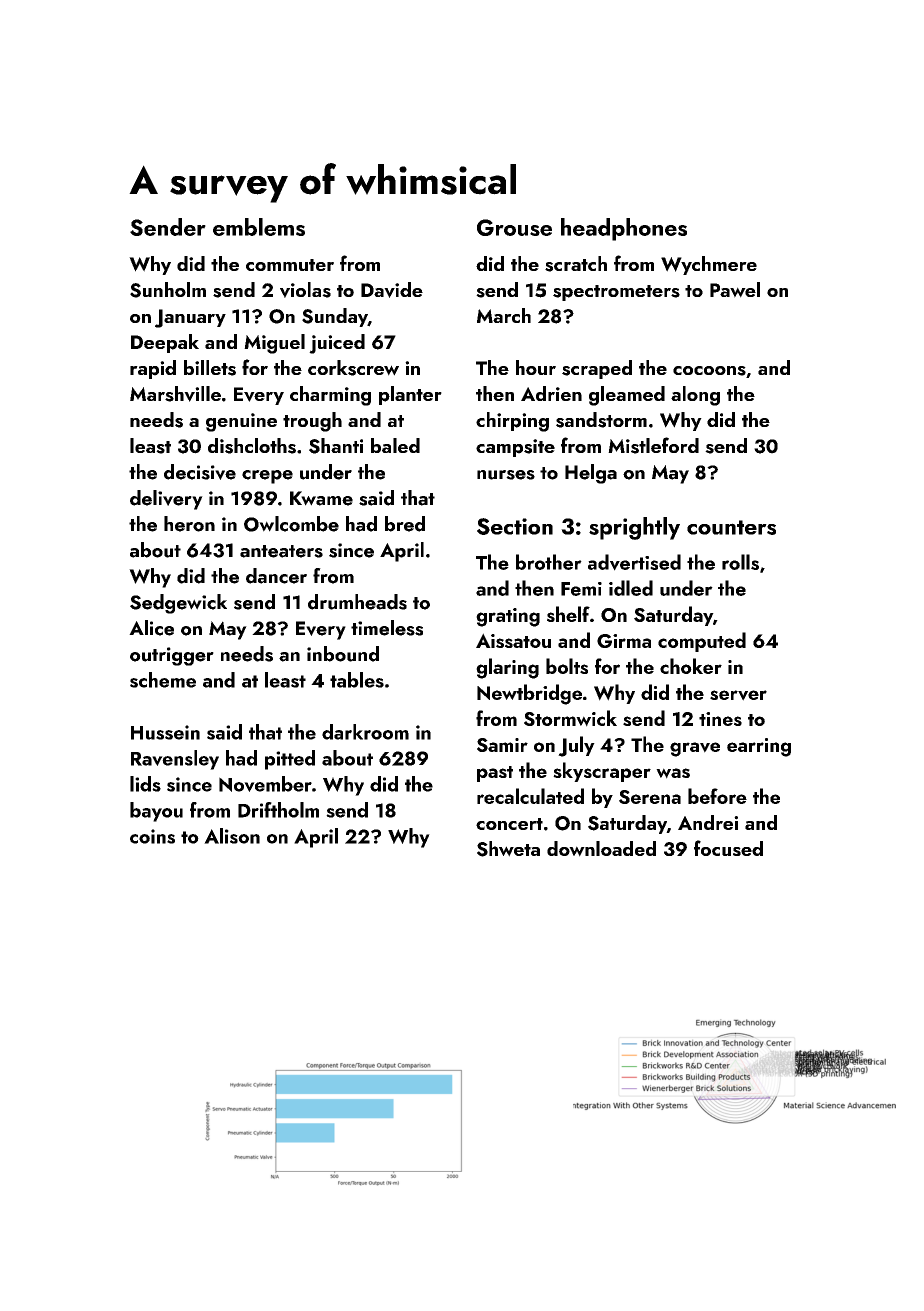  I want to click on before, so click(717, 796).
